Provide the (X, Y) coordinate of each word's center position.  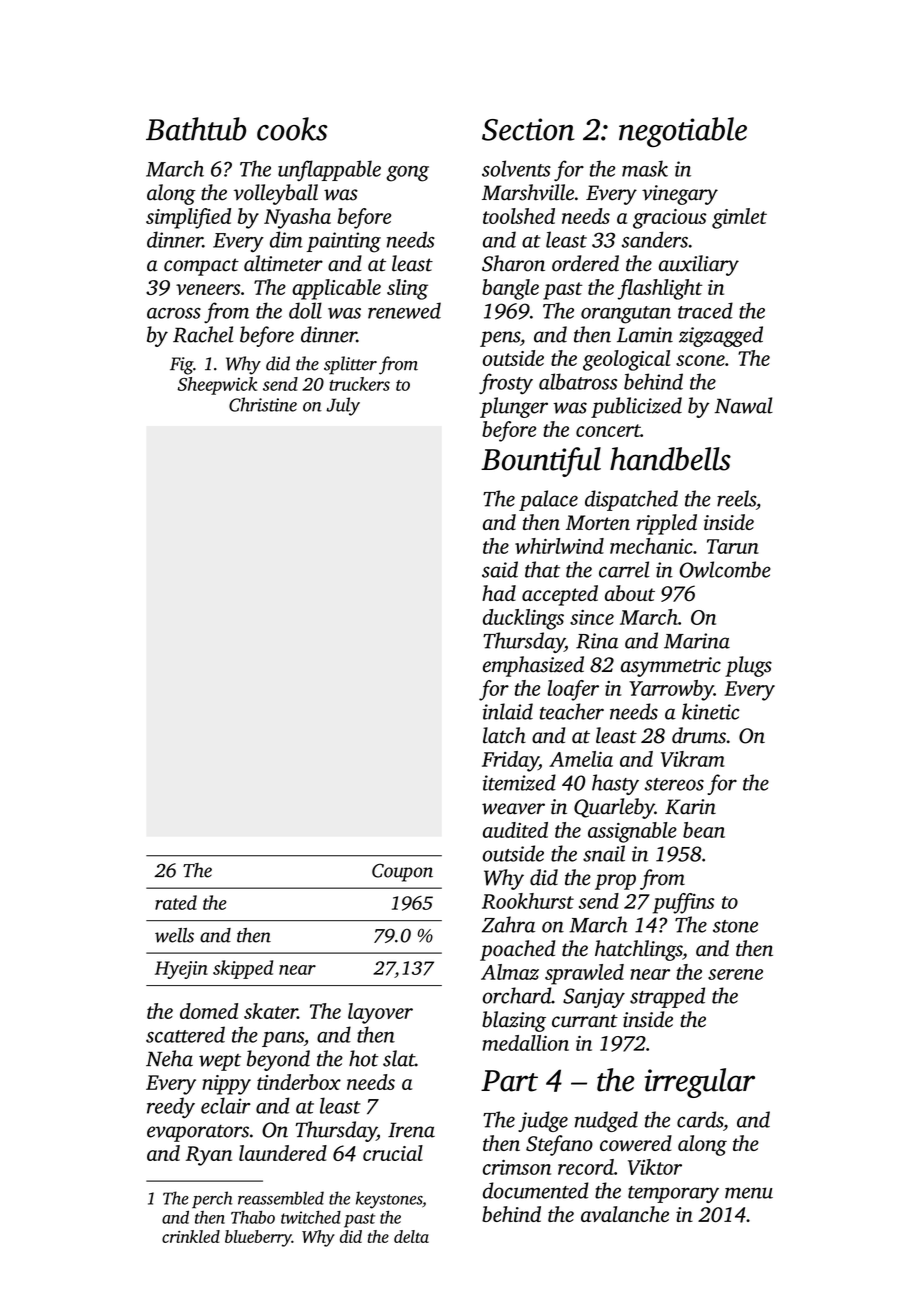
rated (176, 902)
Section (528, 129)
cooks (292, 129)
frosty (506, 383)
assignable (632, 832)
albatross (578, 381)
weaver (513, 809)
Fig (181, 366)
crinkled (191, 1236)
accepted (560, 595)
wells (174, 935)
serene (735, 974)
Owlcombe (725, 569)
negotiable (683, 132)
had (499, 593)
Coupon (402, 872)
